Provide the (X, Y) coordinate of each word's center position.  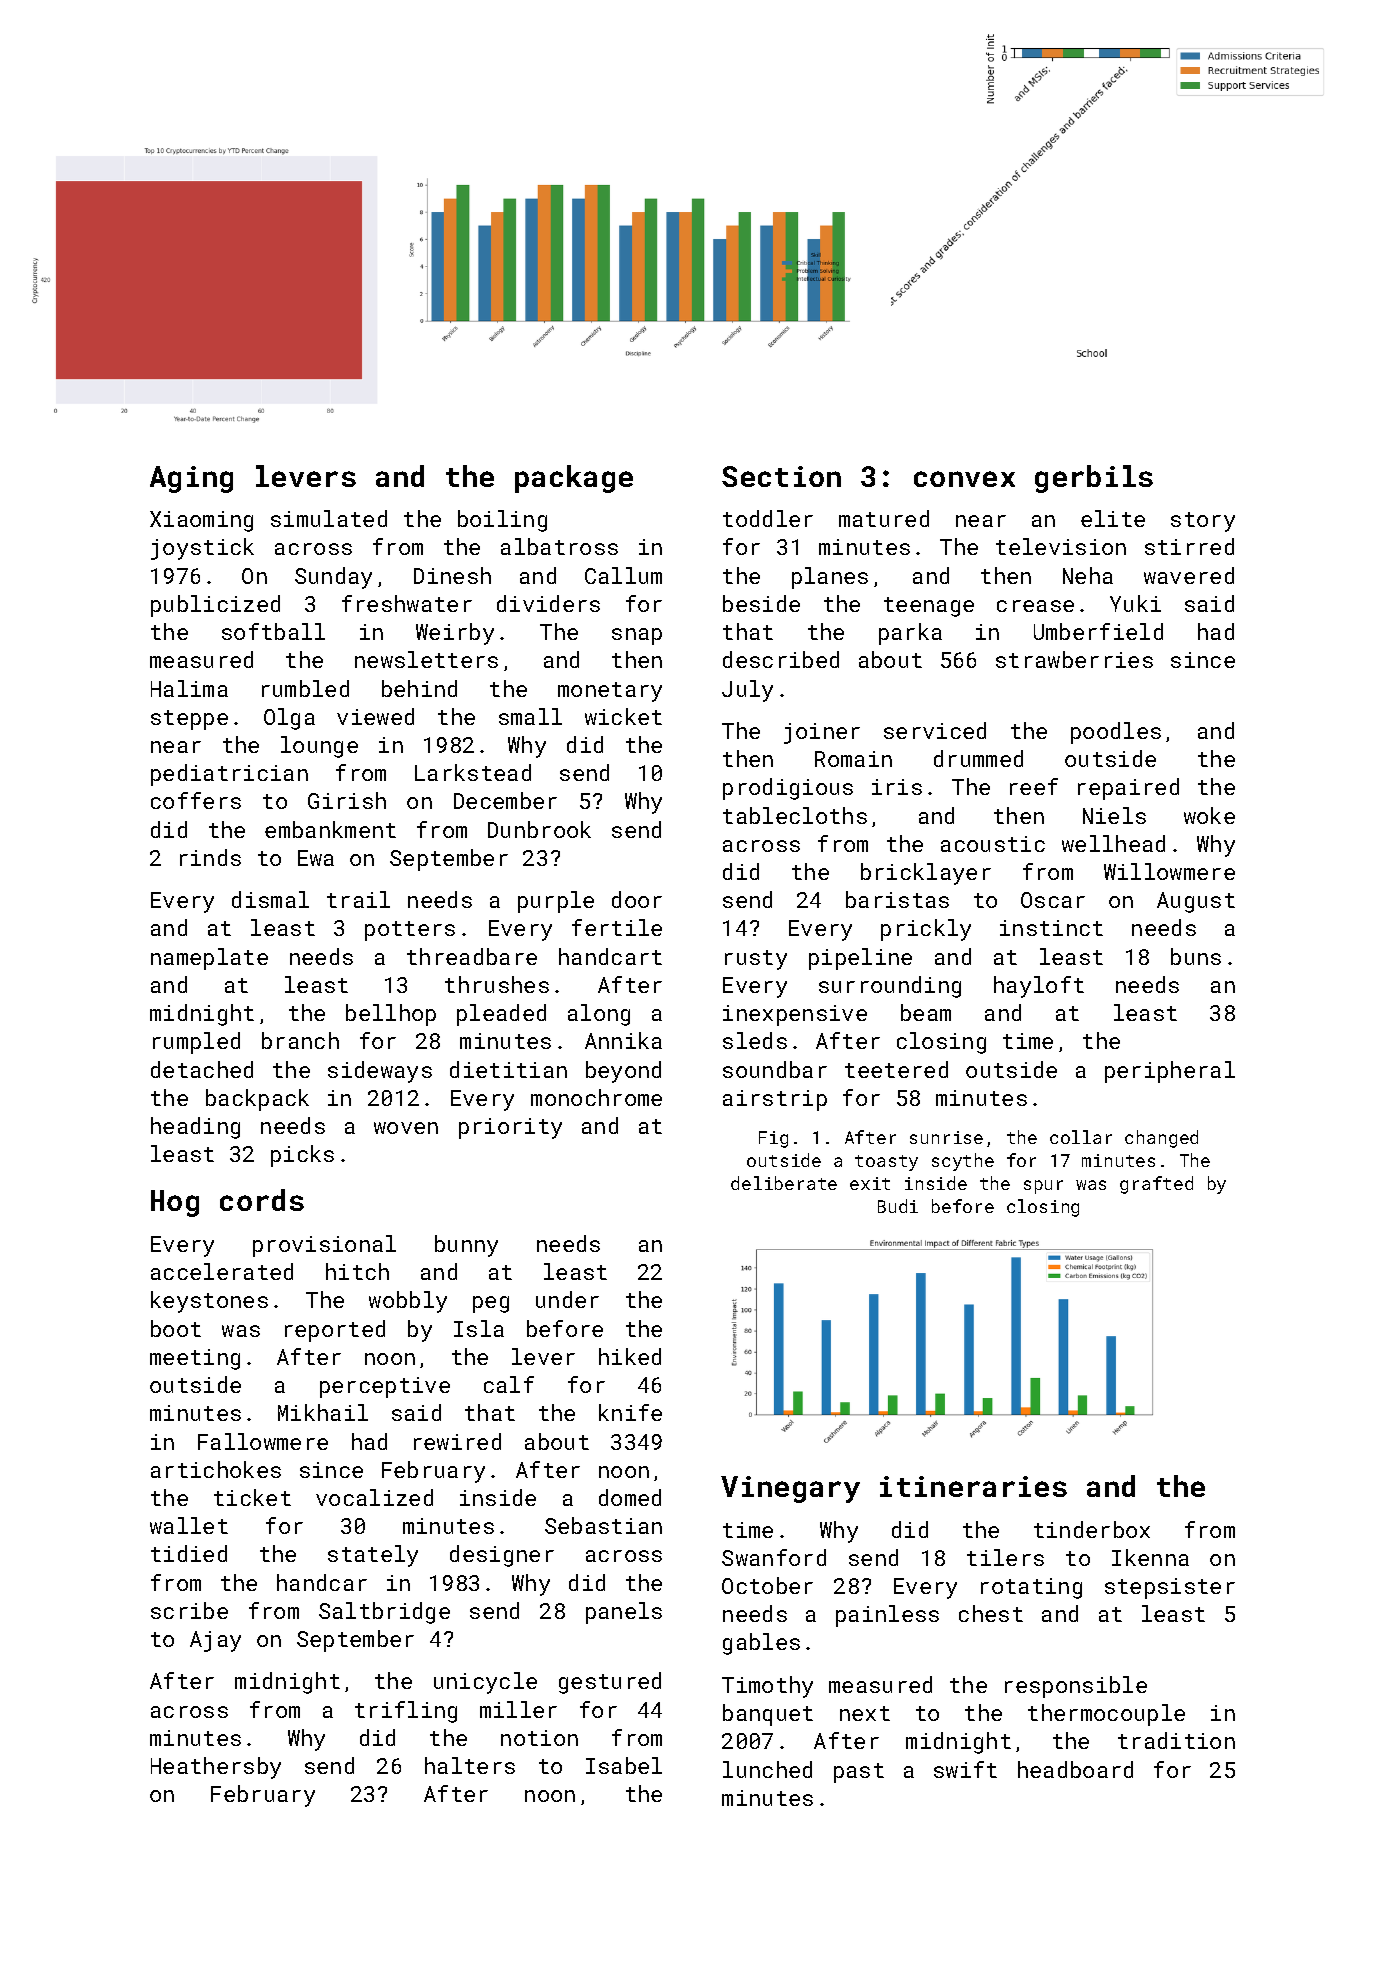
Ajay (215, 1641)
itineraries (973, 1486)
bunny (466, 1246)
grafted (1156, 1185)
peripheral (1170, 1072)
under (567, 1299)
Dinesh (452, 575)
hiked (630, 1356)
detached (202, 1069)
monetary (610, 692)
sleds (755, 1040)
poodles (1116, 733)
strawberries (1074, 659)
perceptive (385, 1387)
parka (910, 634)
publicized (215, 606)
